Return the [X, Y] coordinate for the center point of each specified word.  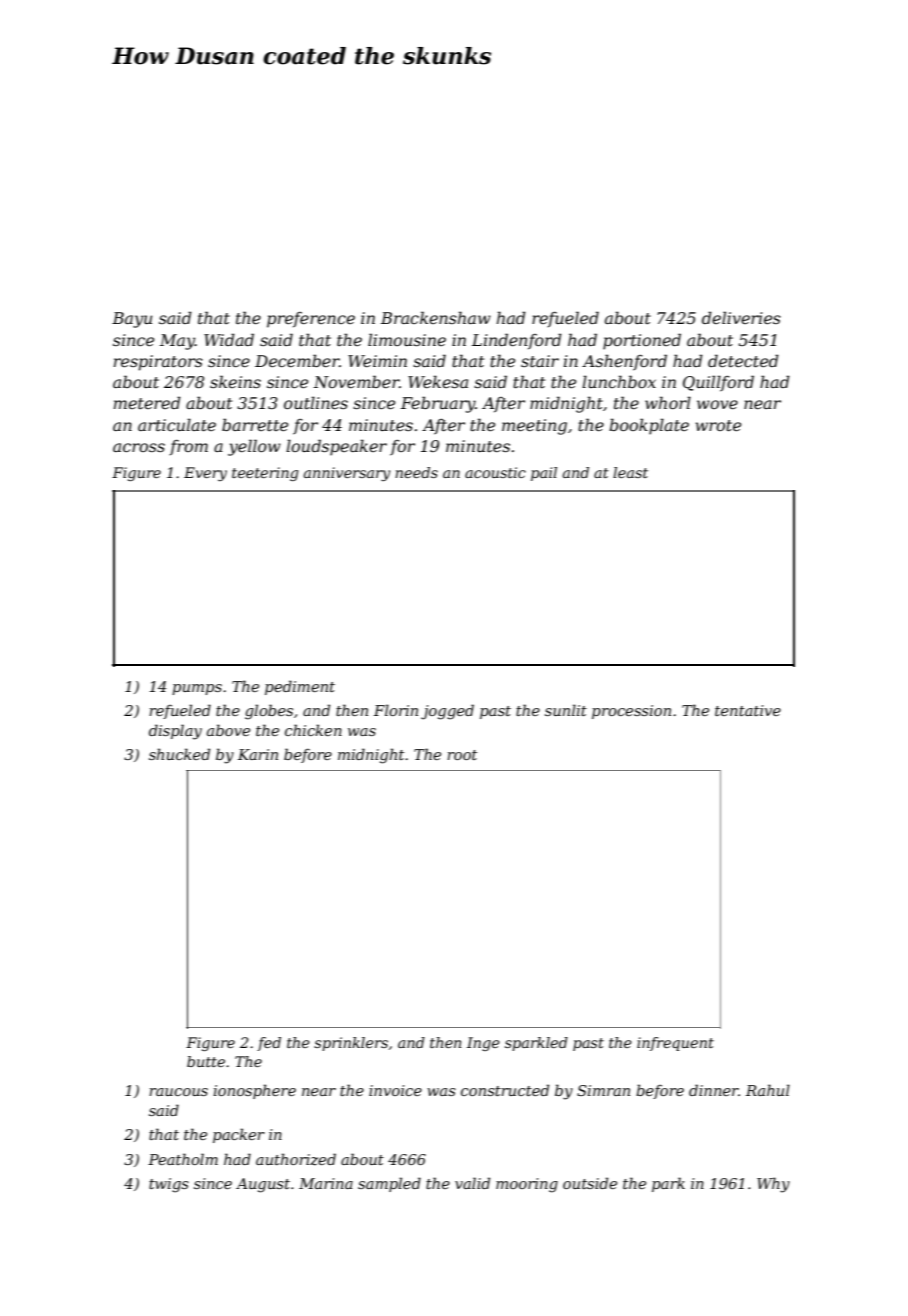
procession [631, 712]
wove [717, 404]
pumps [197, 689]
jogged [447, 712]
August [263, 1185]
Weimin [377, 361]
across [139, 447]
